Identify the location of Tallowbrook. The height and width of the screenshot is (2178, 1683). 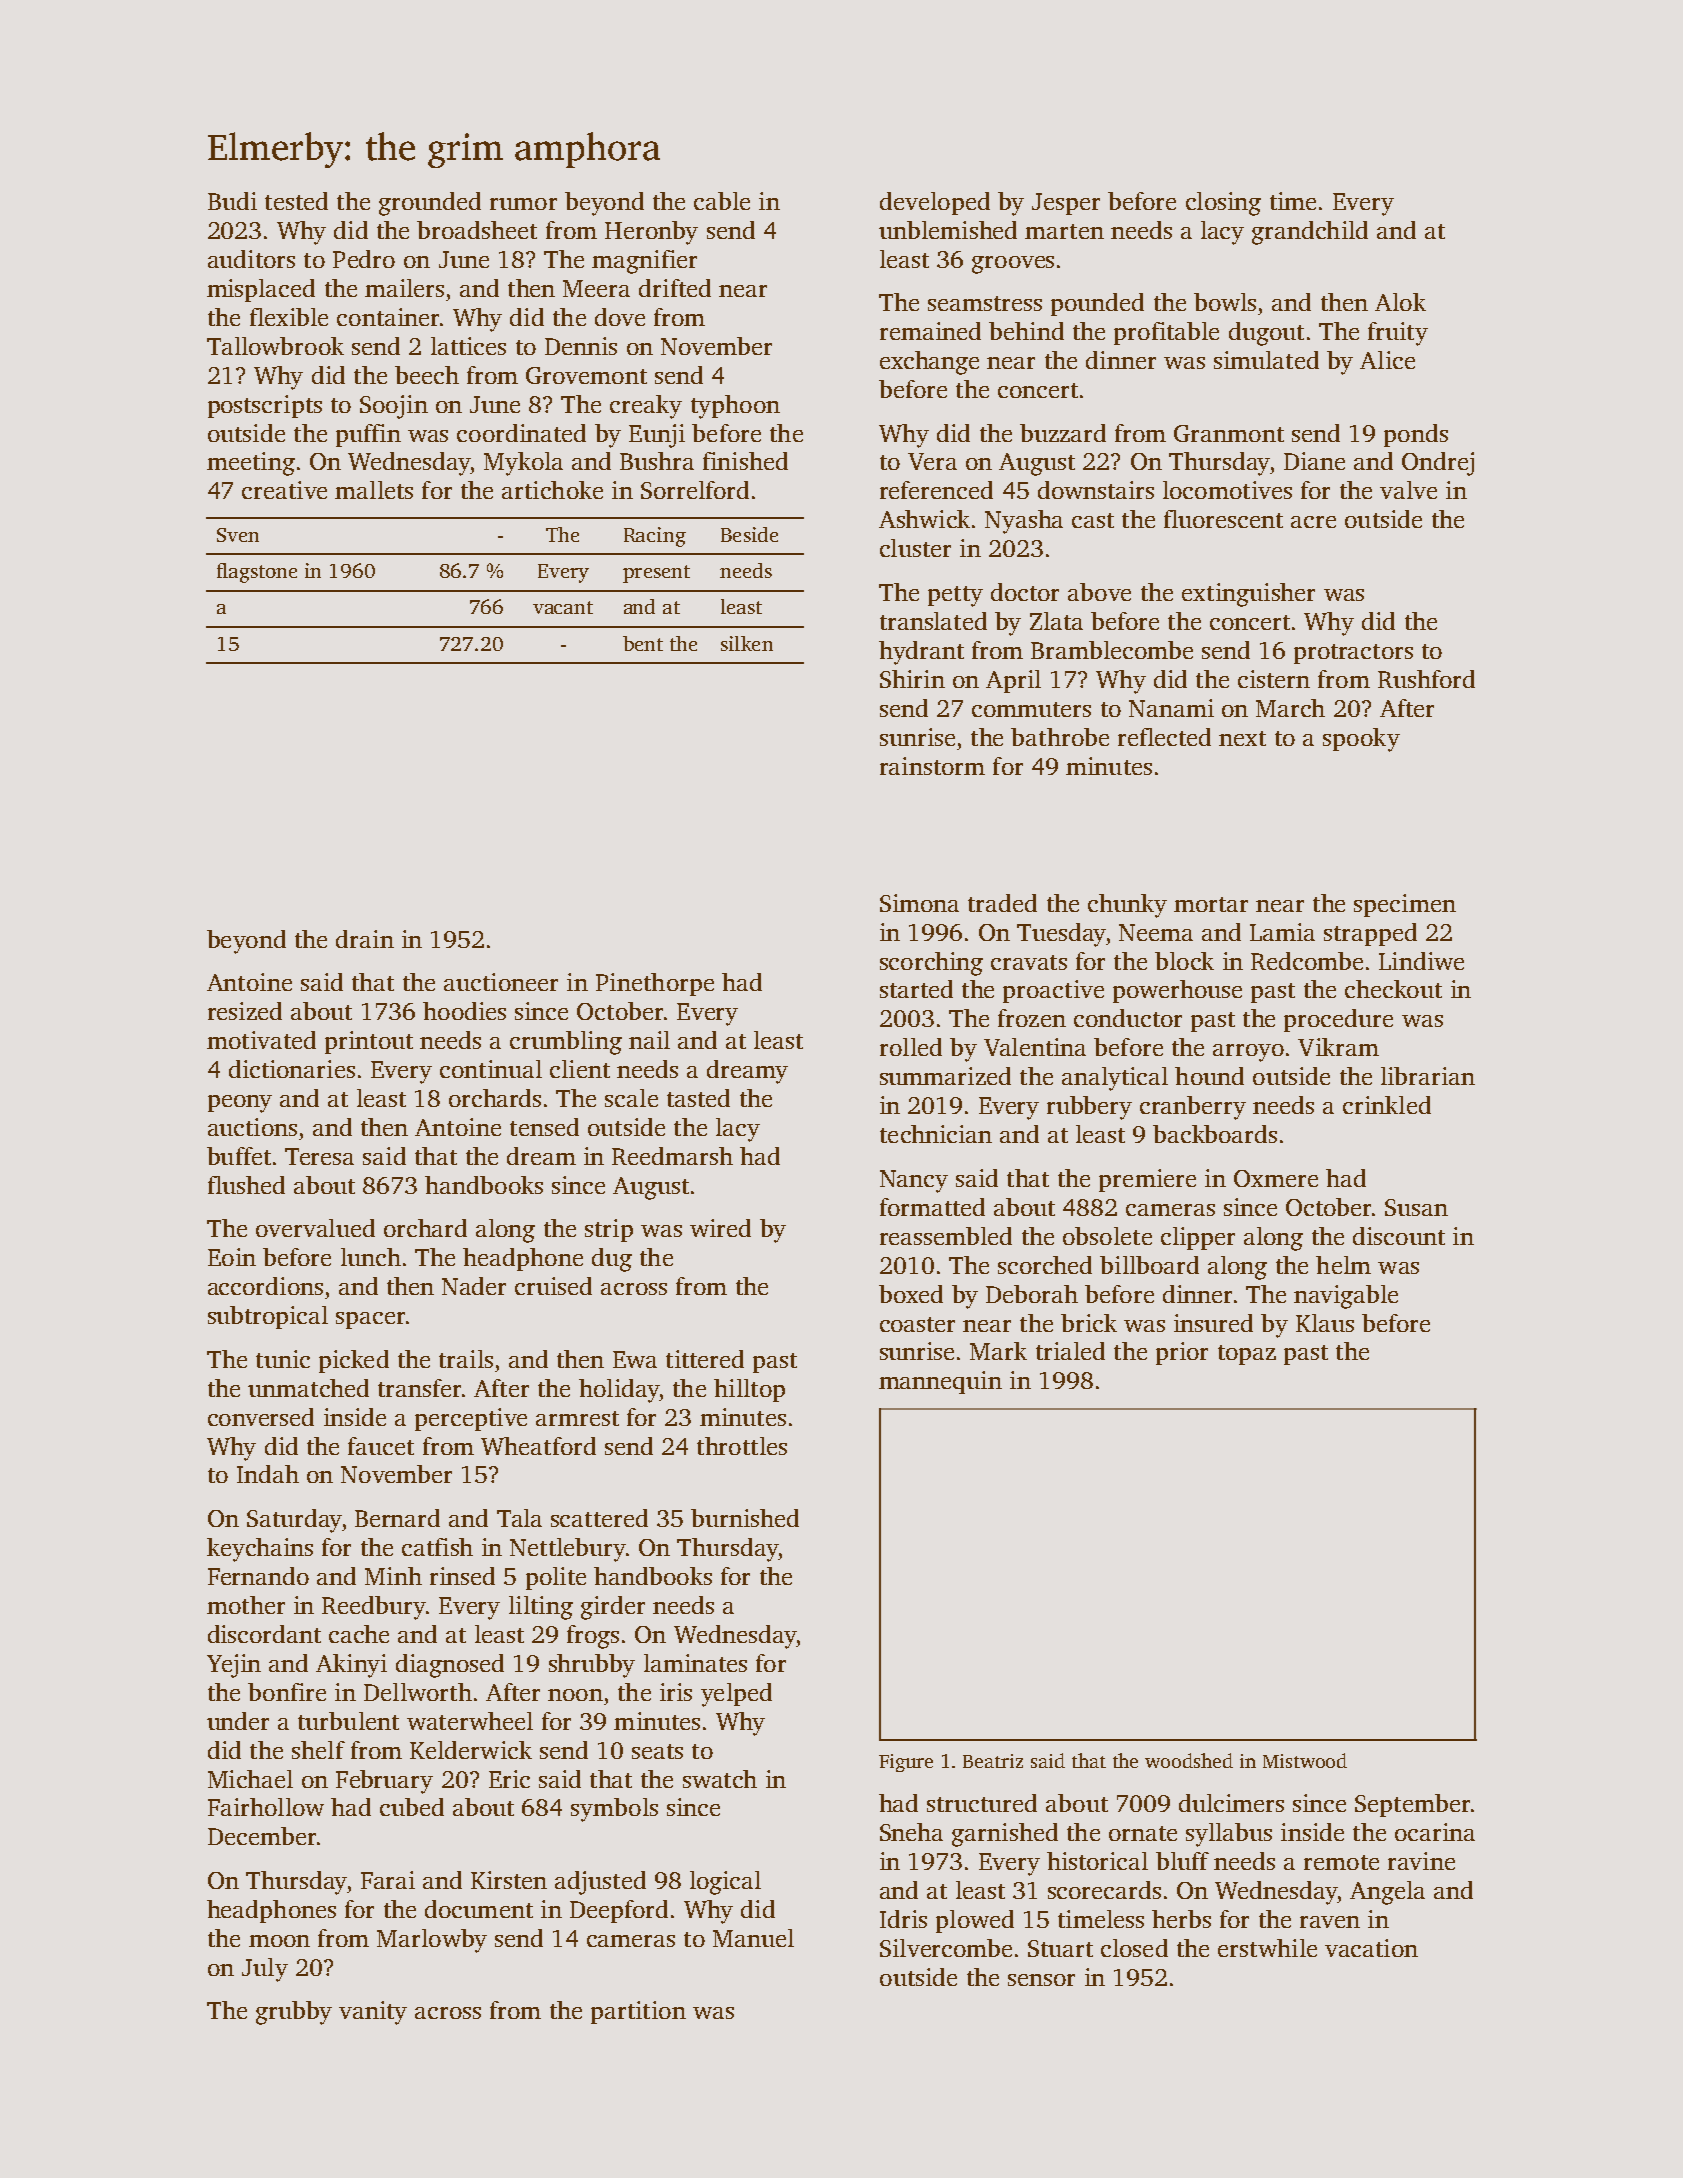
(275, 346).
